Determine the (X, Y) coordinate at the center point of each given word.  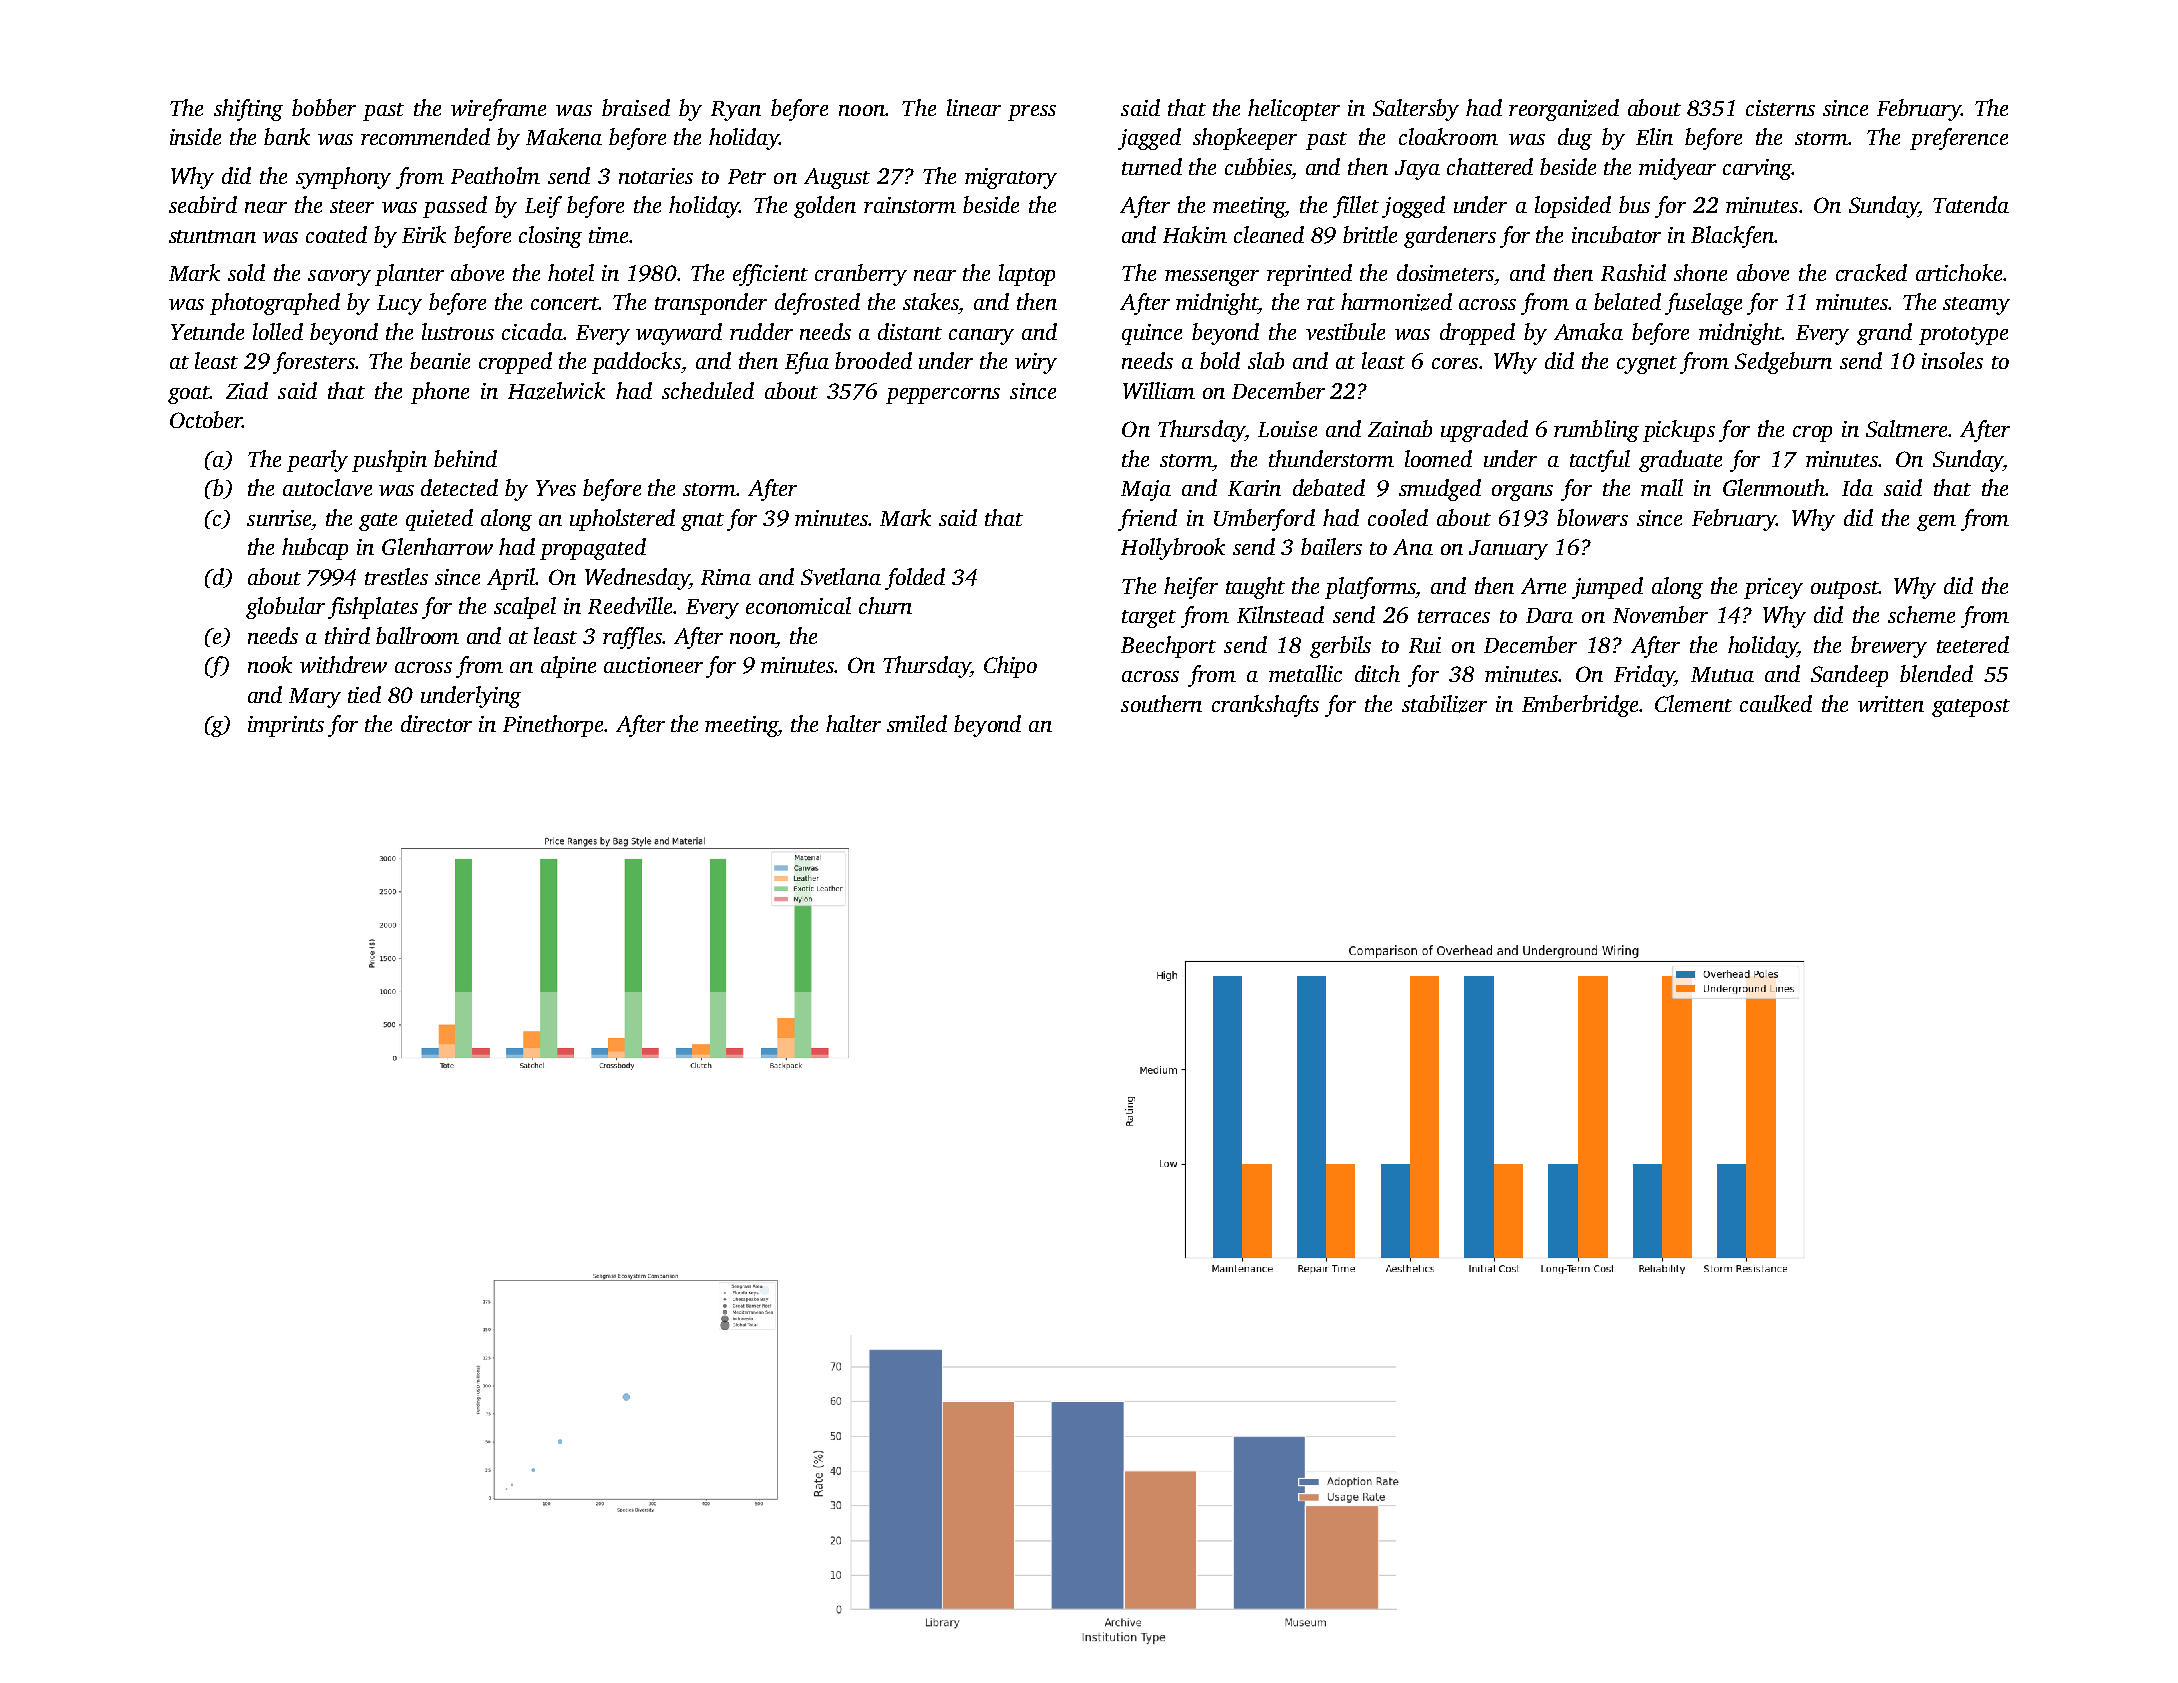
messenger (1212, 278)
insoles (1952, 360)
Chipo (1010, 667)
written (1891, 704)
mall (1662, 487)
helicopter (1294, 110)
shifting (248, 110)
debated (1329, 487)
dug (1575, 139)
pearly (317, 461)
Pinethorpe (553, 726)
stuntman (212, 236)
